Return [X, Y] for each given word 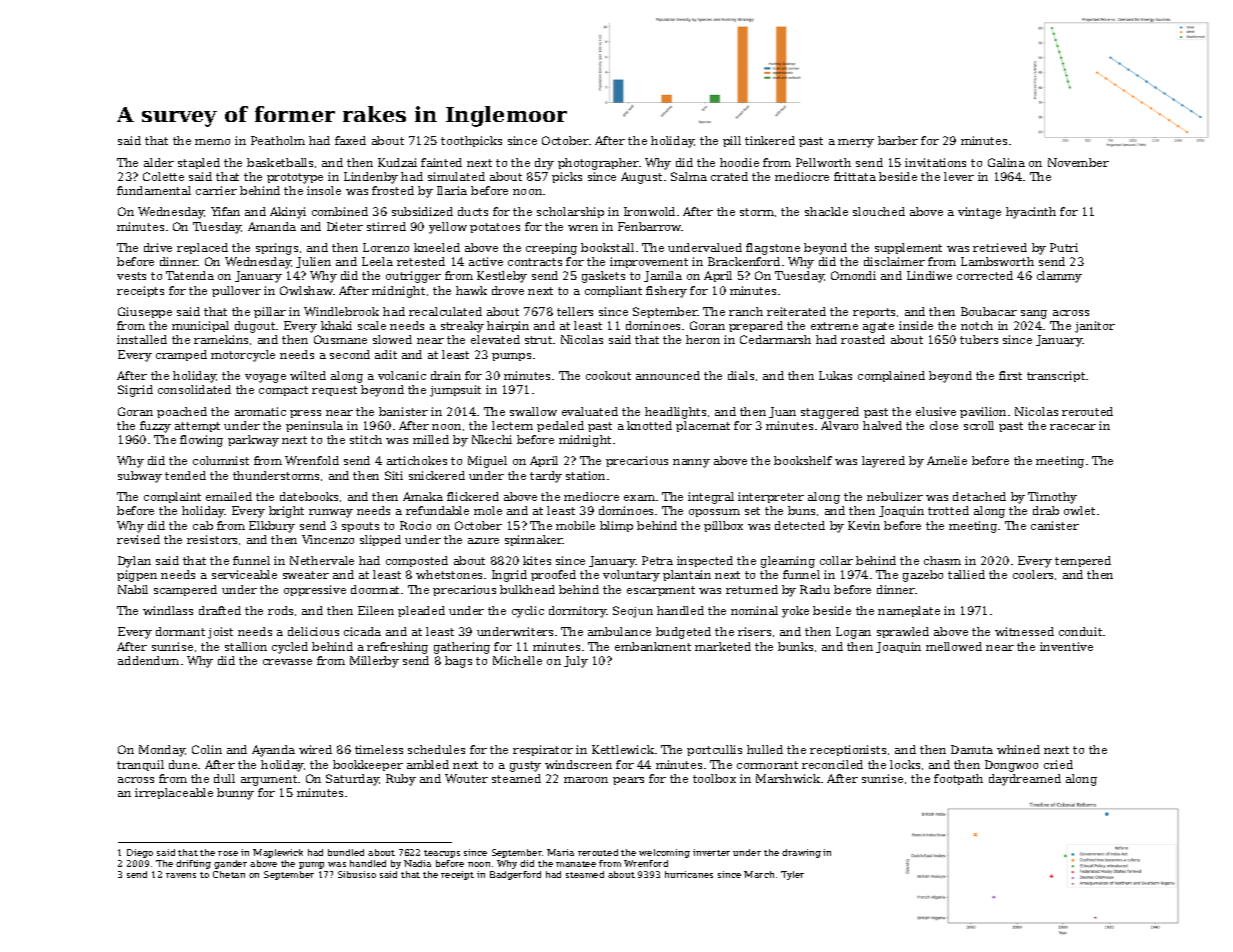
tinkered [770, 140]
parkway [253, 441]
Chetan [229, 874]
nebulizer [895, 496]
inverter [711, 852]
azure [483, 541]
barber [898, 140]
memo [212, 142]
